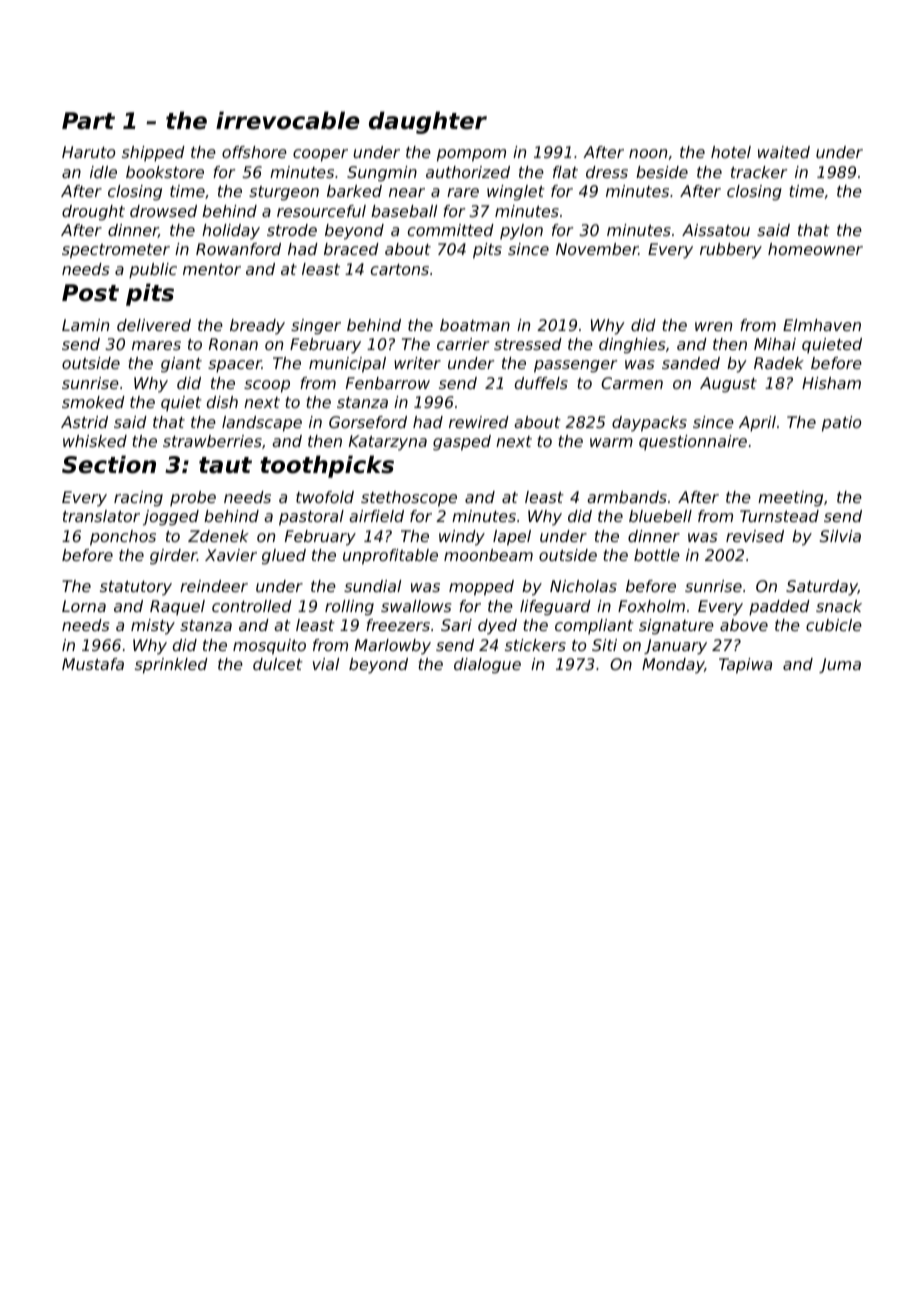 This screenshot has width=924, height=1308. I want to click on hotel, so click(731, 152).
